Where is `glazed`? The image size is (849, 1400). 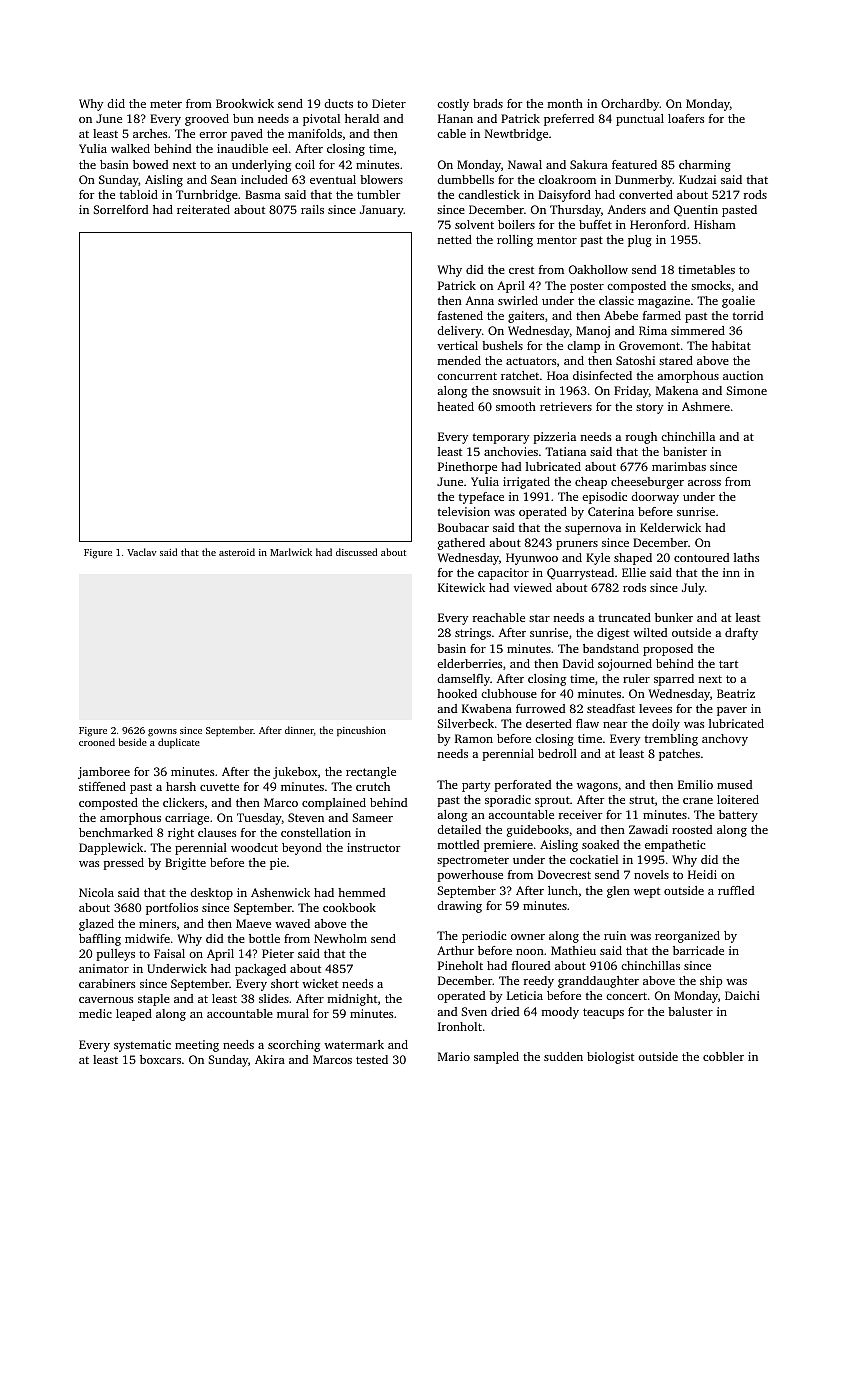 glazed is located at coordinates (96, 925).
